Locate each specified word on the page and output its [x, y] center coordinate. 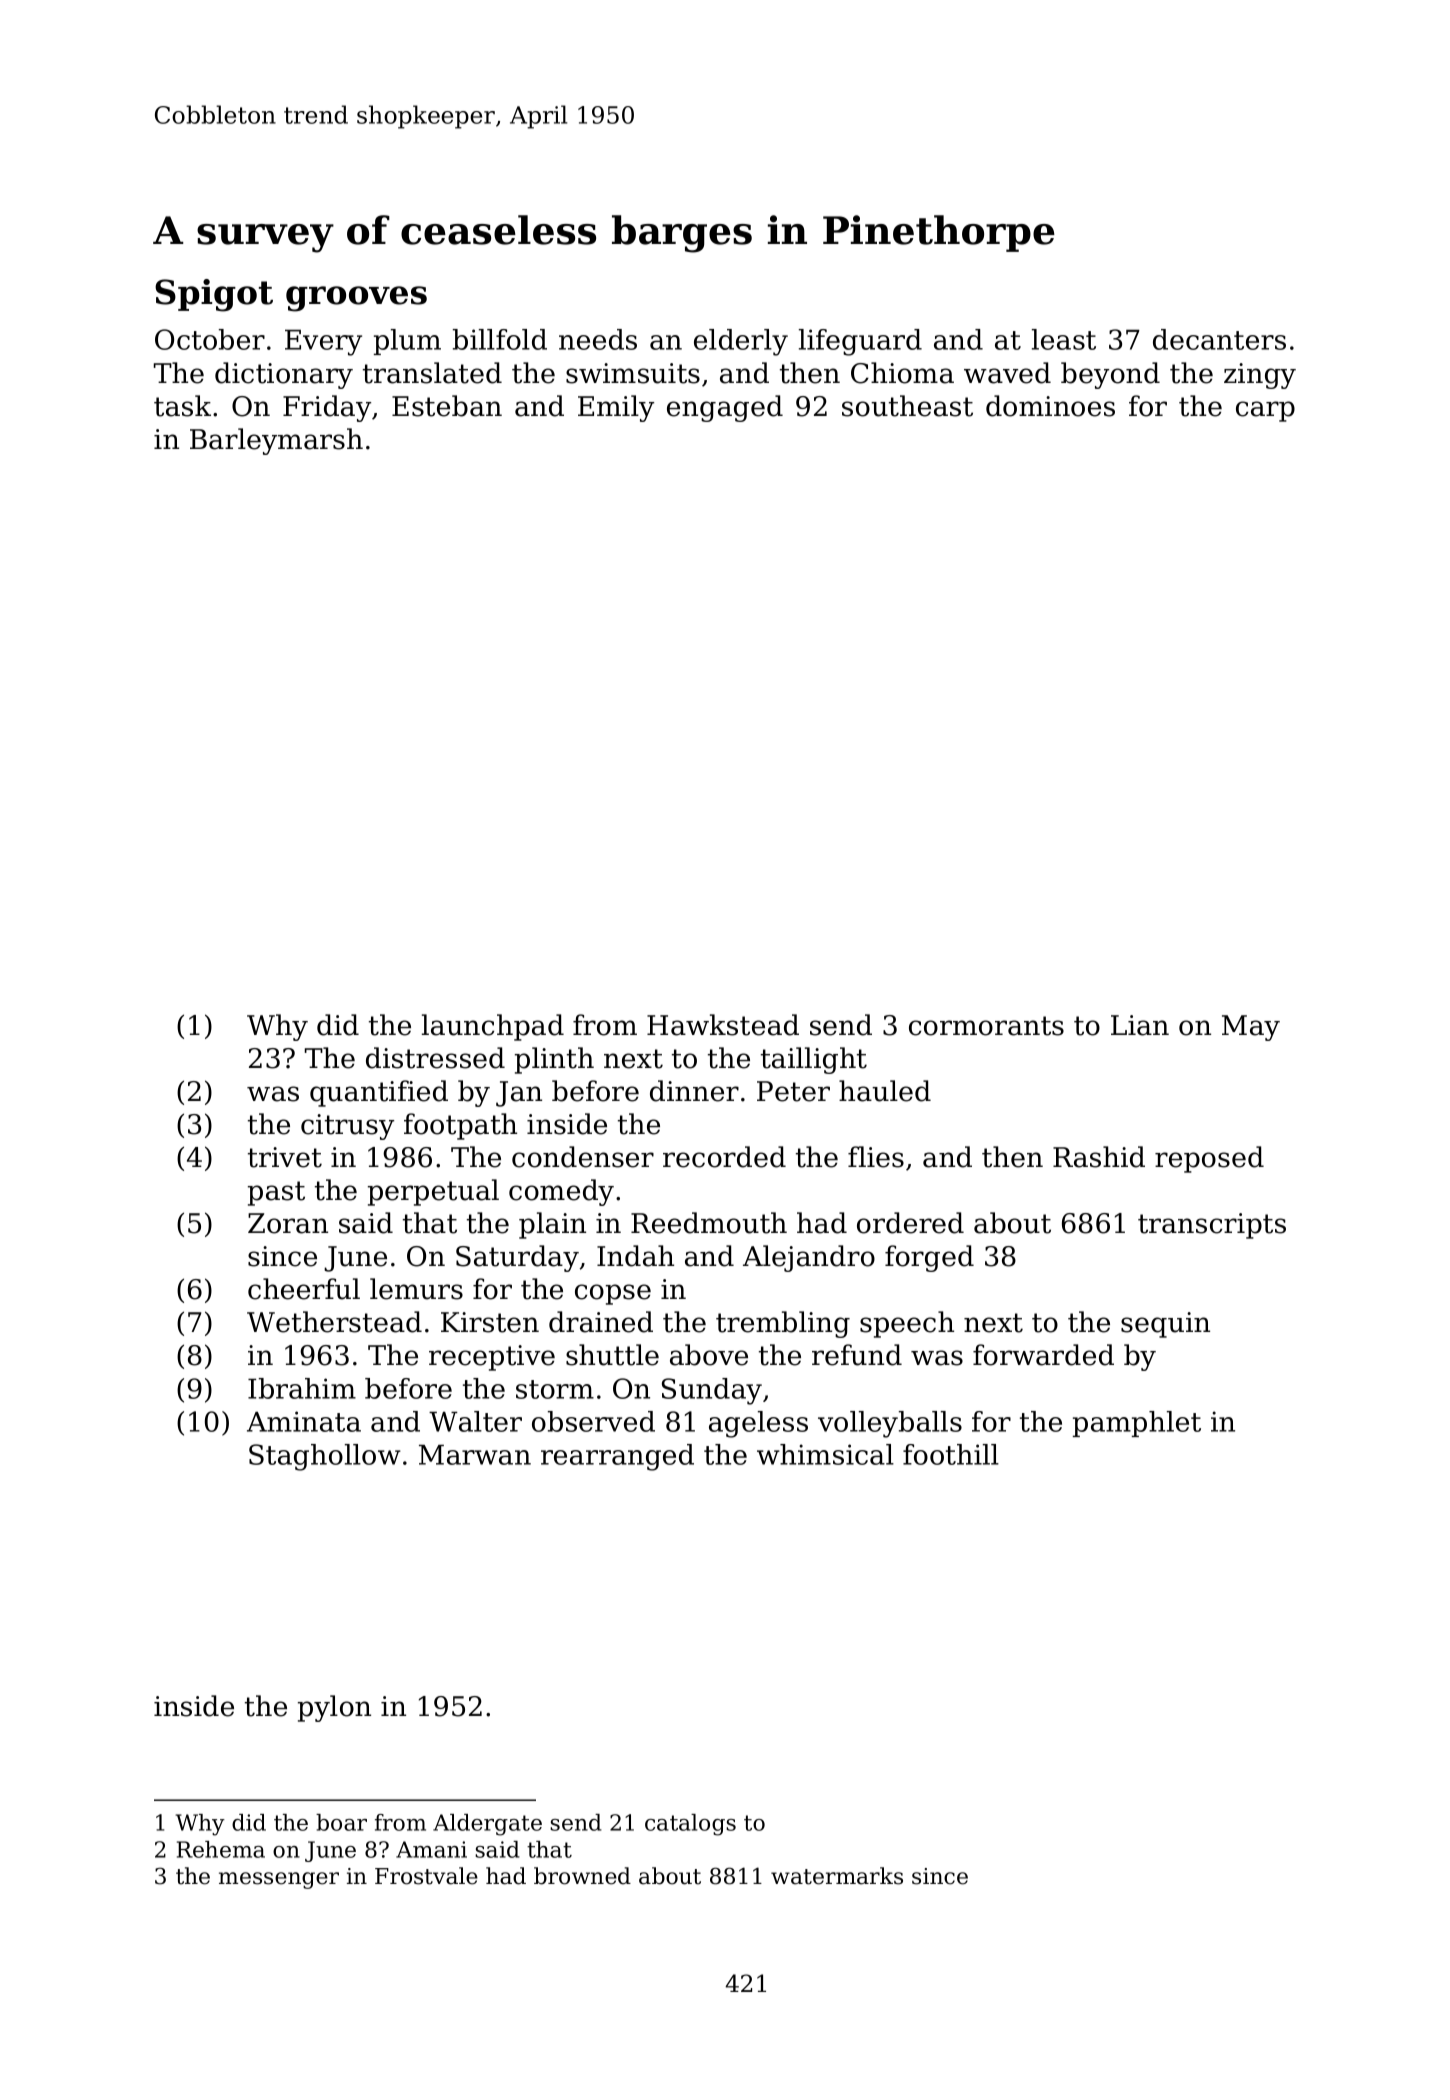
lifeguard [860, 342]
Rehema [221, 1849]
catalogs [690, 1825]
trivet [285, 1157]
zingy [1260, 376]
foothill [951, 1454]
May [1251, 1028]
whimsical [825, 1454]
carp [1265, 411]
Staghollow [325, 1457]
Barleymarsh [276, 441]
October [210, 339]
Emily [616, 408]
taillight [814, 1060]
